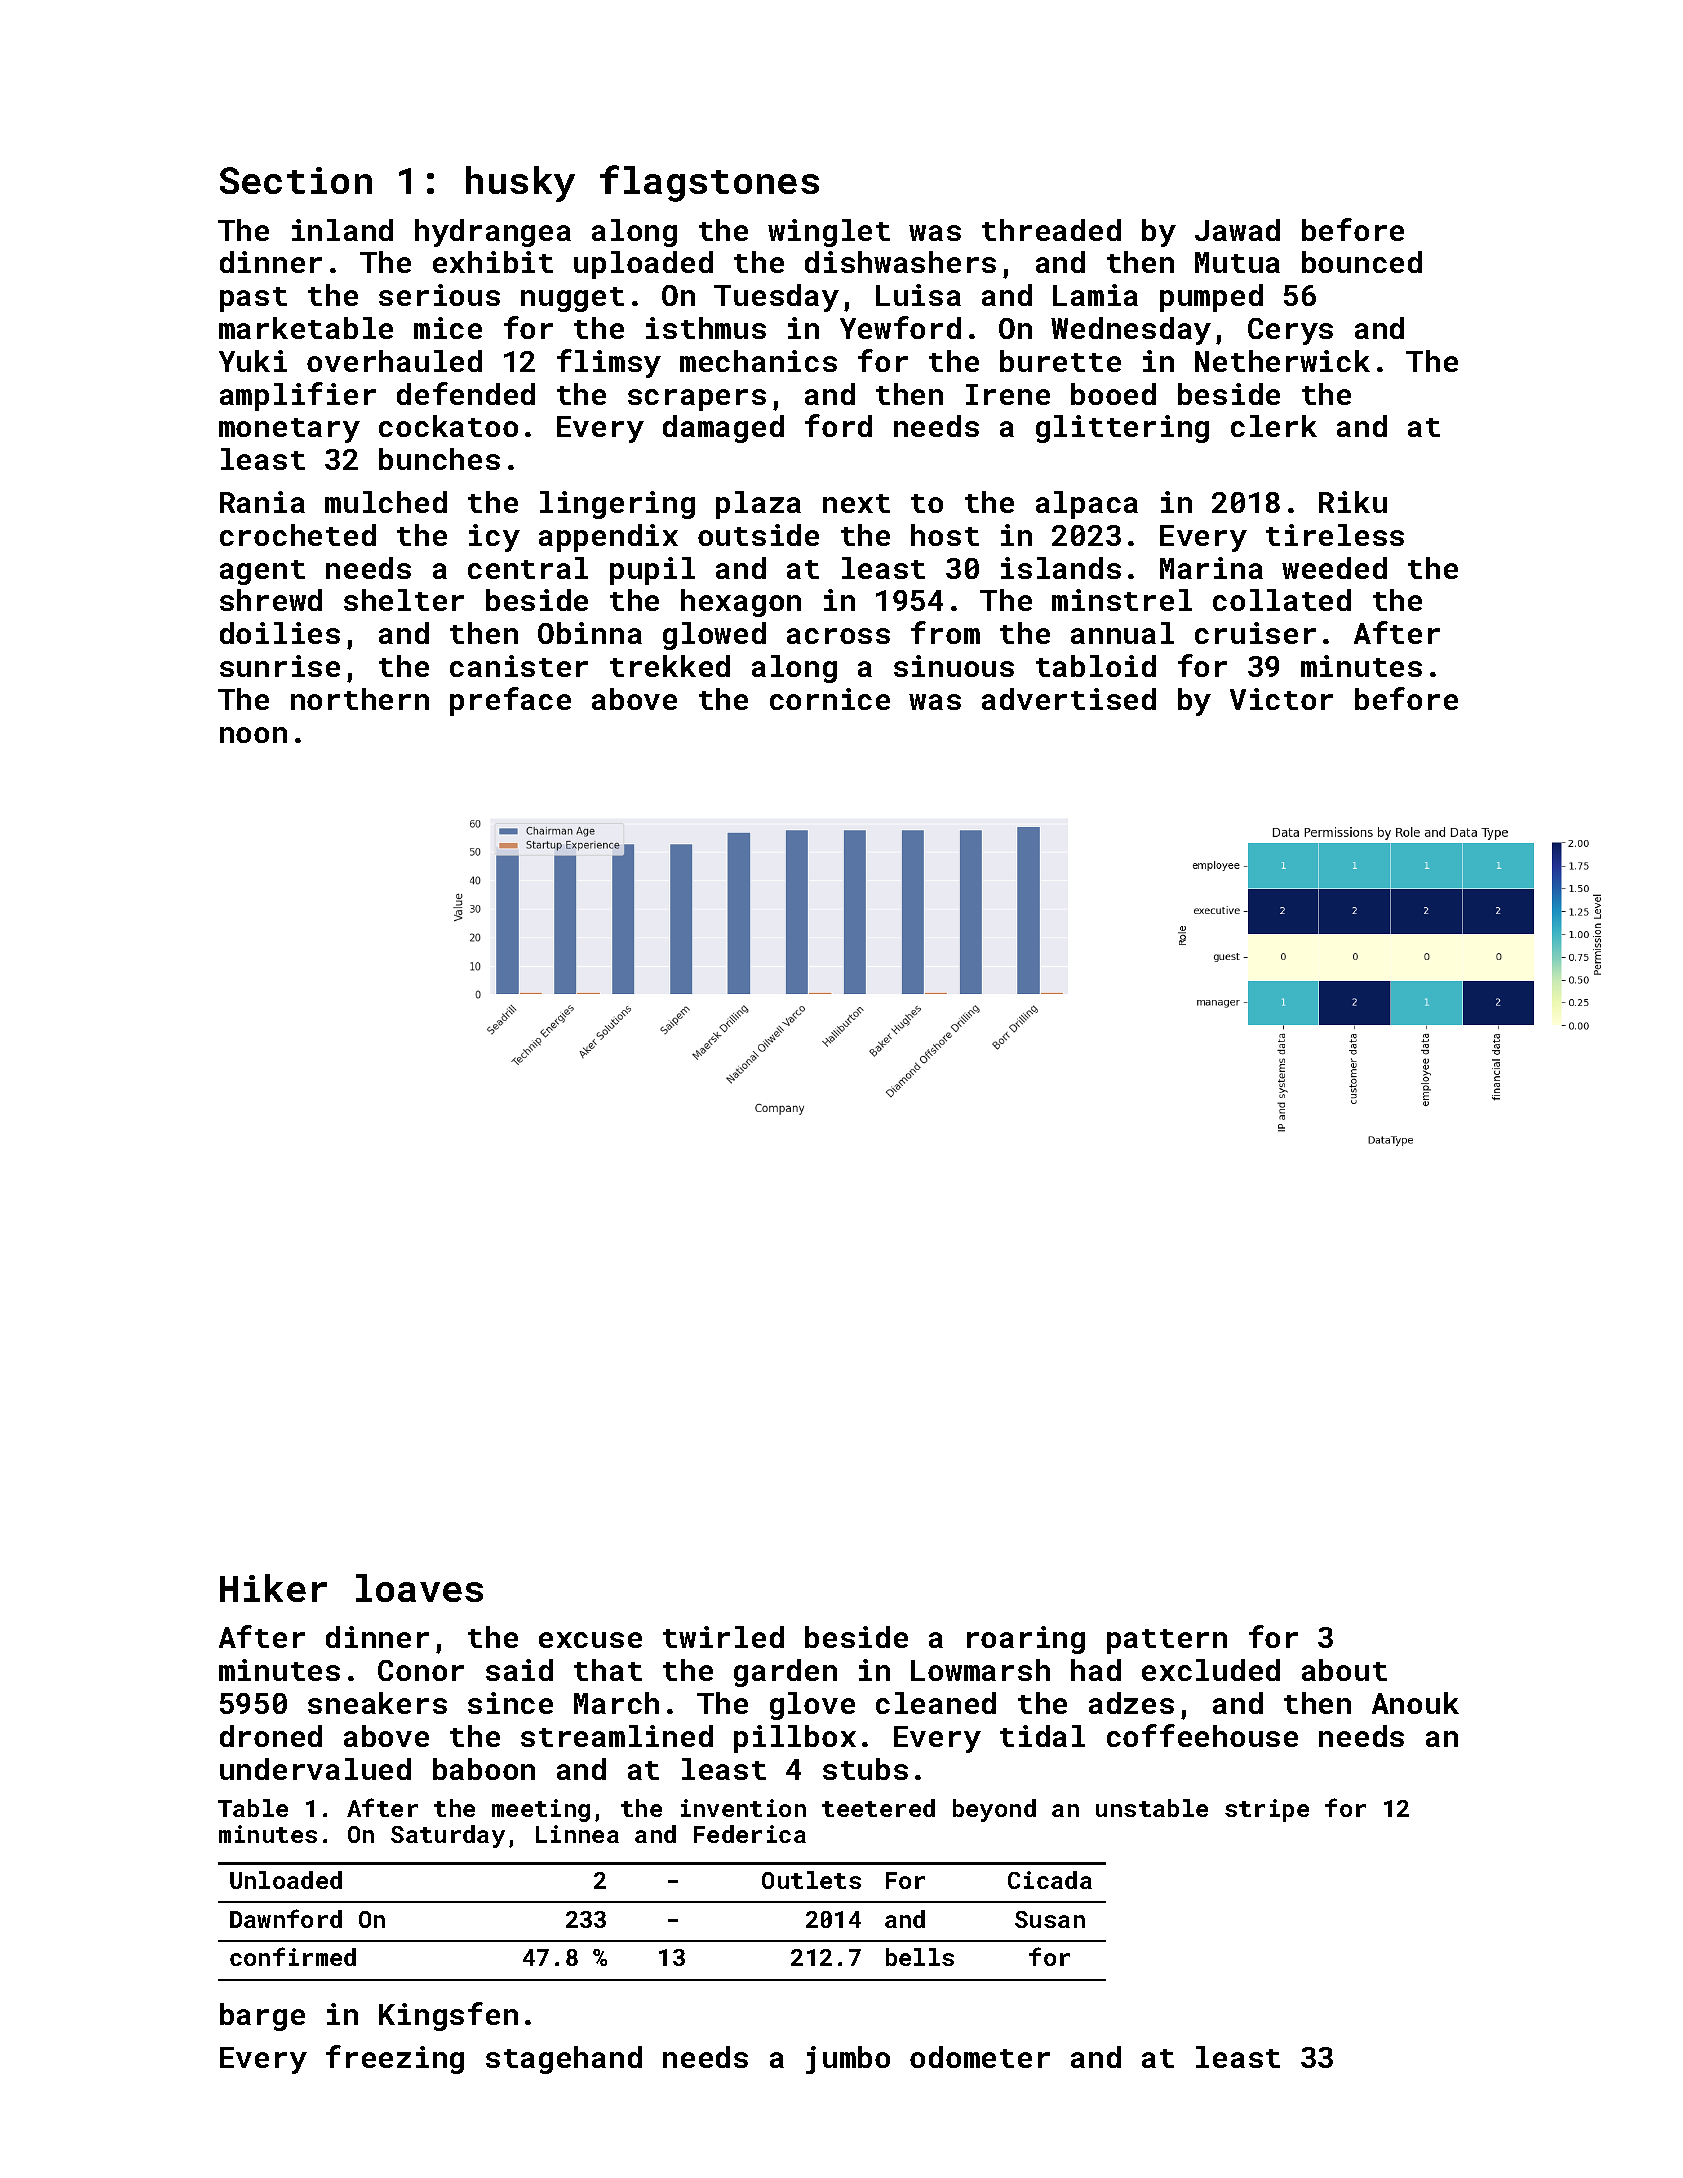 The image size is (1683, 2178). Describe the element at coordinates (262, 502) in the image. I see `Rania` at that location.
